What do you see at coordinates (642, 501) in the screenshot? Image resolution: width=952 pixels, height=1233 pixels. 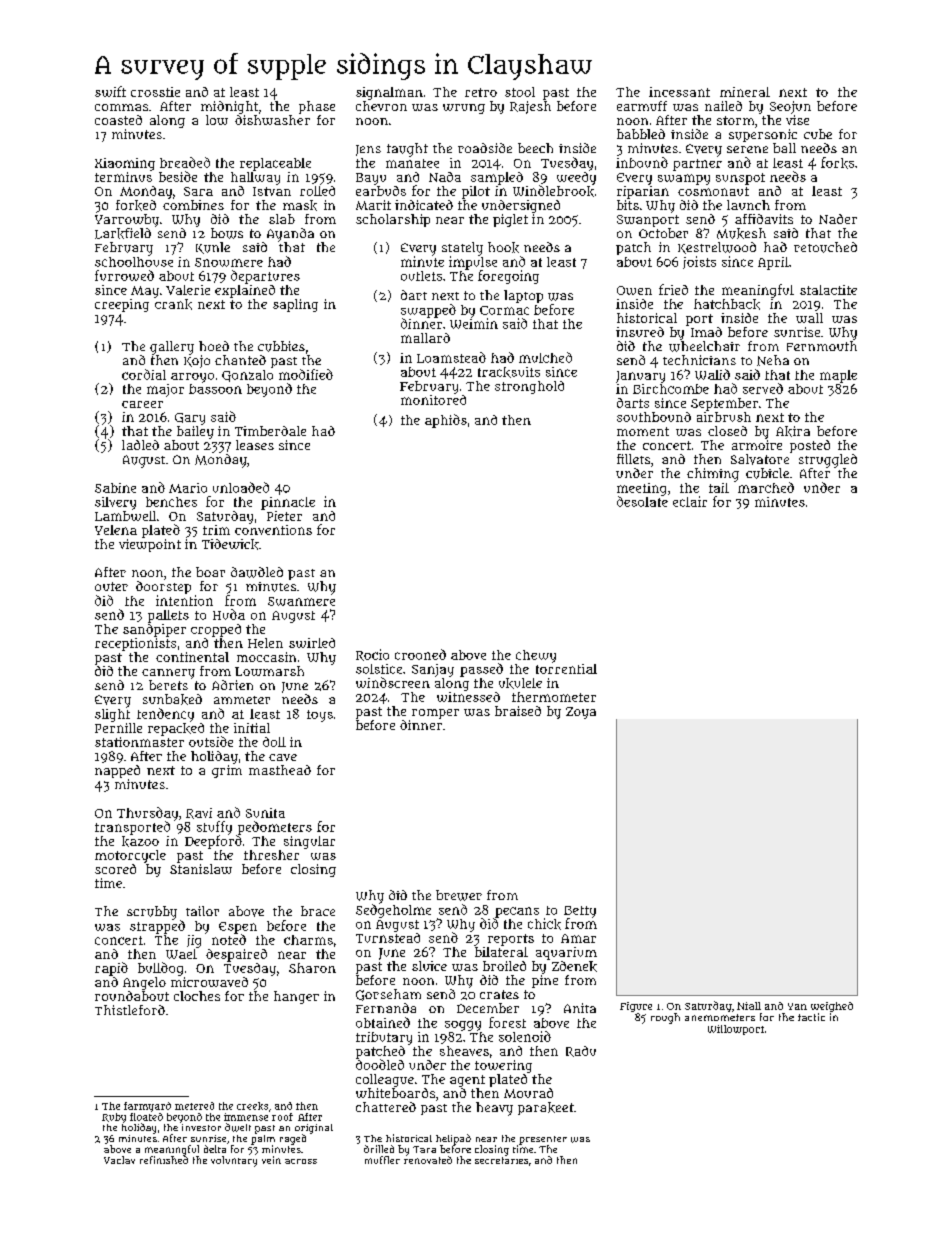 I see `desolate` at bounding box center [642, 501].
